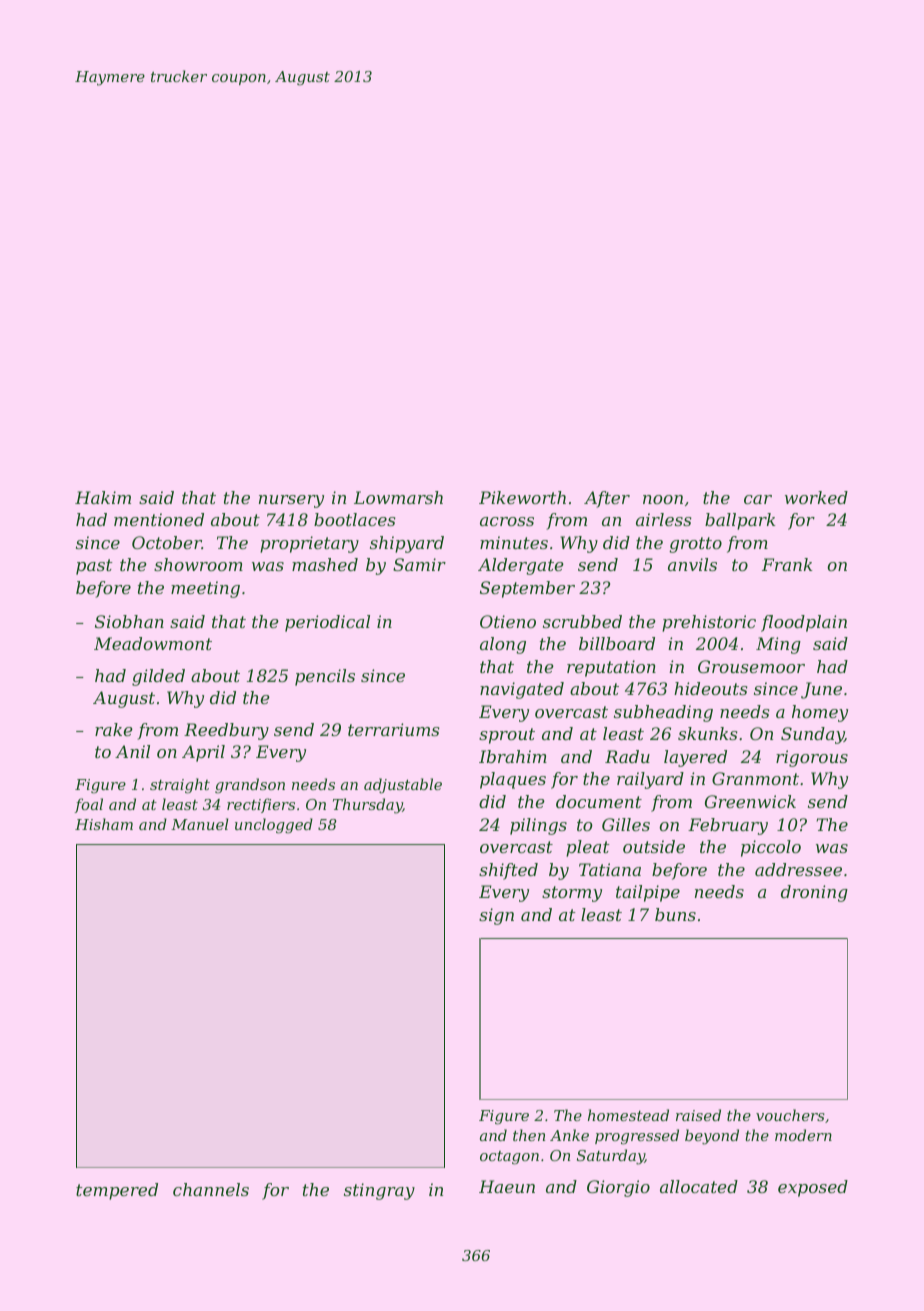 Image resolution: width=924 pixels, height=1311 pixels. Describe the element at coordinates (778, 645) in the screenshot. I see `Ming` at that location.
